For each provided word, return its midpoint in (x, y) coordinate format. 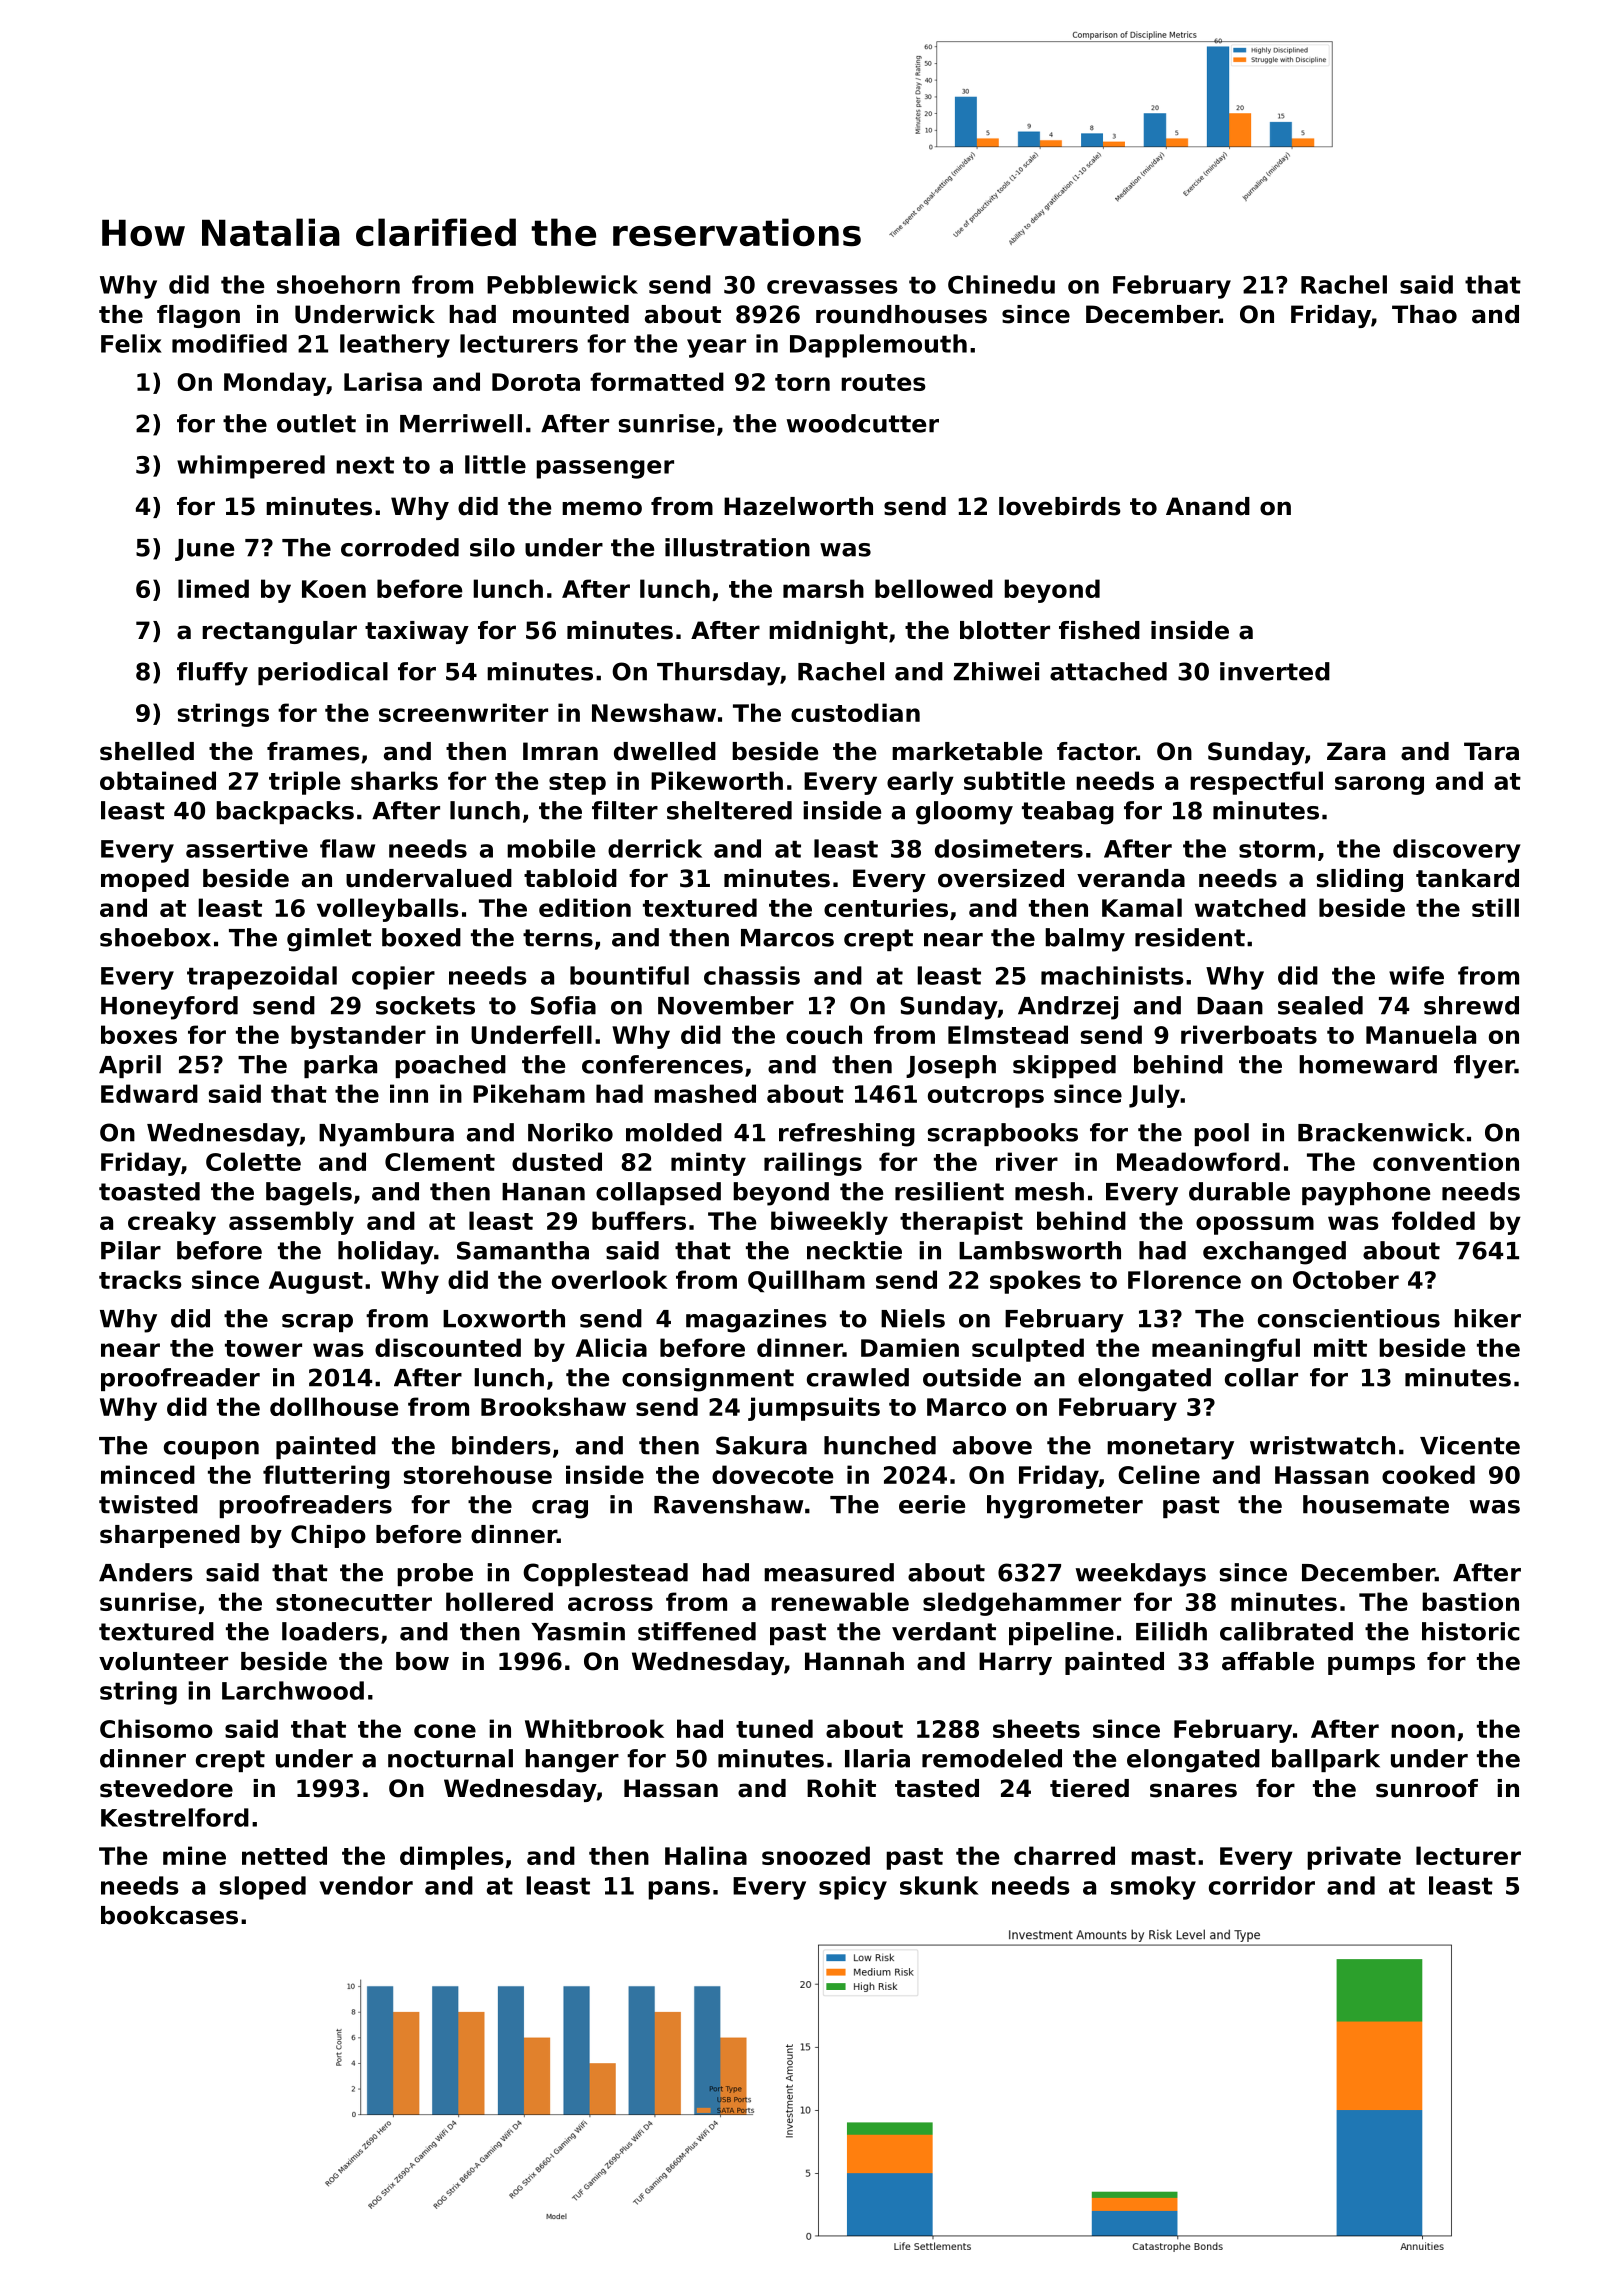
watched (1250, 907)
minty (708, 1164)
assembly (291, 1223)
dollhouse (334, 1406)
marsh (823, 588)
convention (1446, 1161)
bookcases (169, 1915)
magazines (756, 1321)
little (495, 464)
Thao (1424, 314)
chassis (752, 975)
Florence (1184, 1279)
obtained (158, 780)
